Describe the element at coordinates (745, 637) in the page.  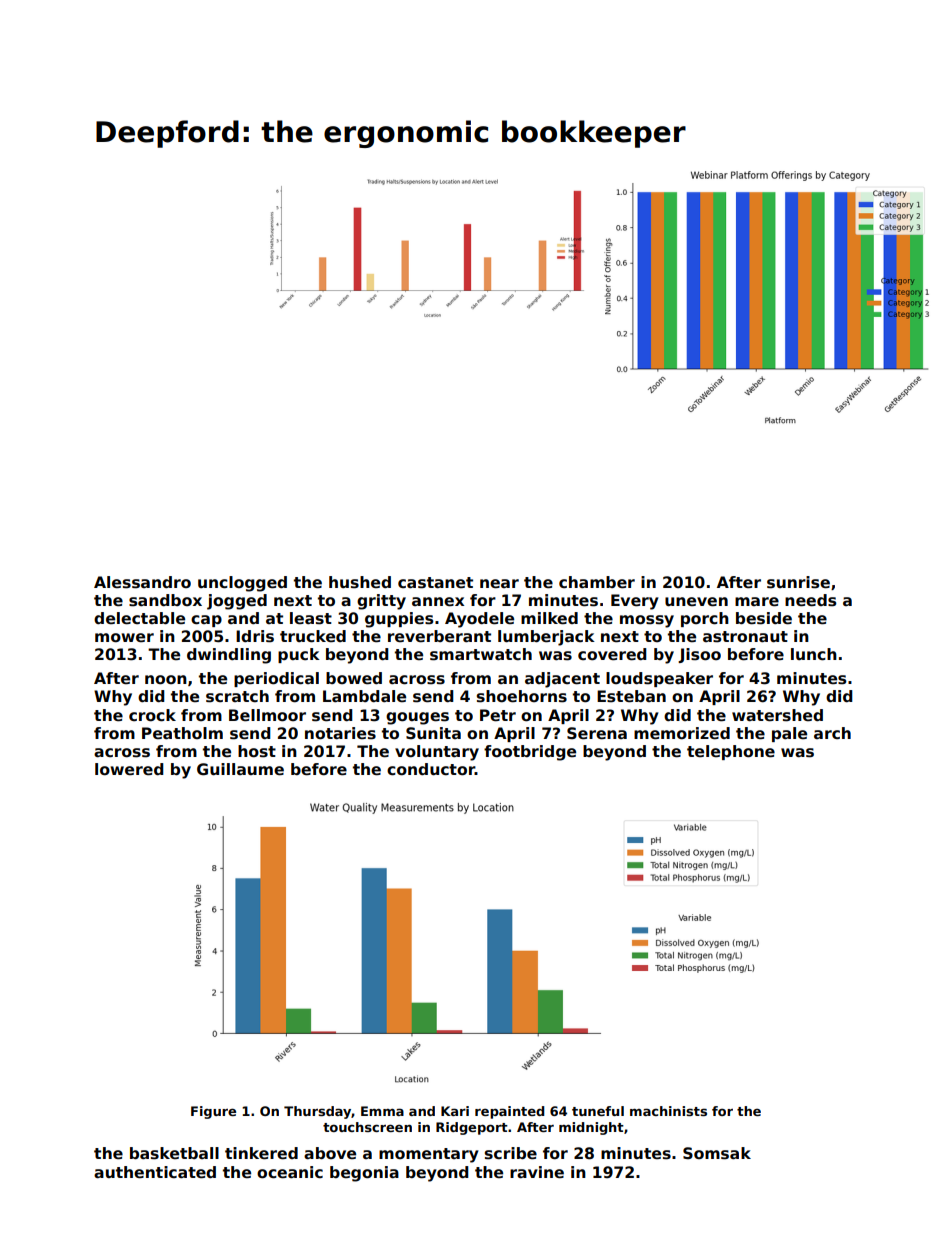
I see `astronaut` at that location.
